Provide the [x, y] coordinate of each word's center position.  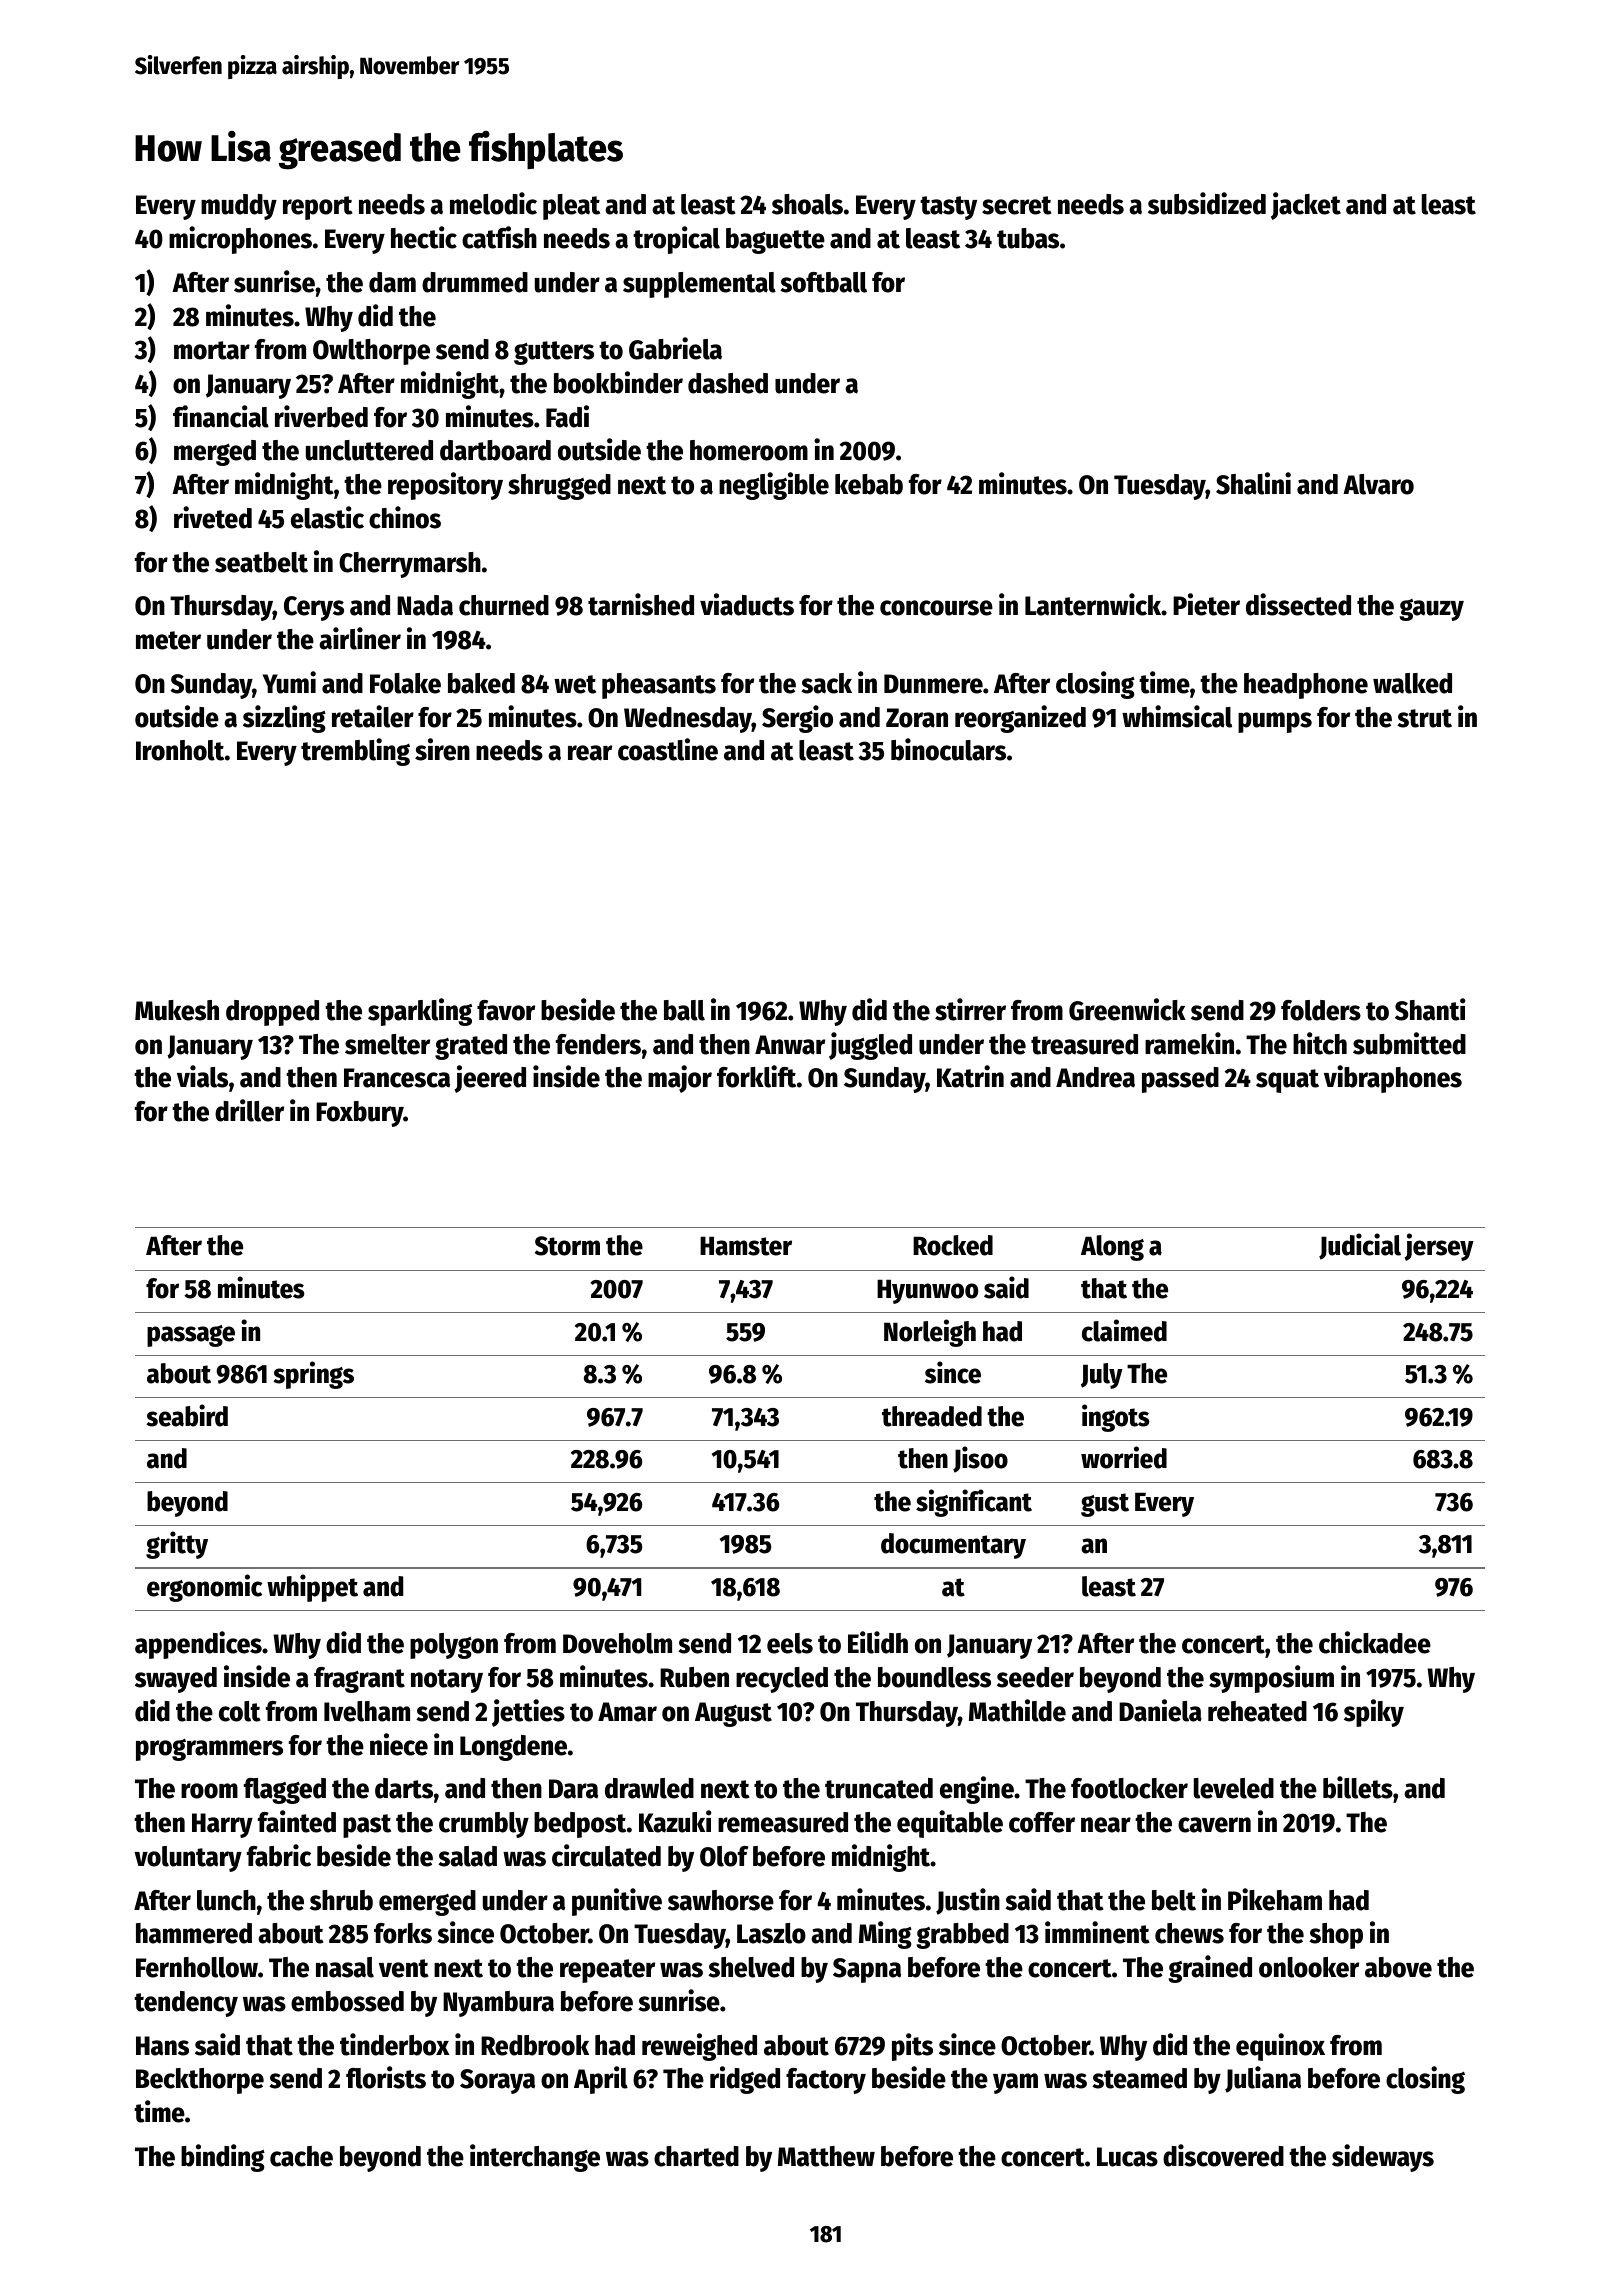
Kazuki [675, 1821]
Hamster [746, 1246]
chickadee [1375, 1642]
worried [1124, 1457]
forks [403, 1933]
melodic [493, 203]
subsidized [1207, 203]
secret [1017, 205]
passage [191, 1336]
